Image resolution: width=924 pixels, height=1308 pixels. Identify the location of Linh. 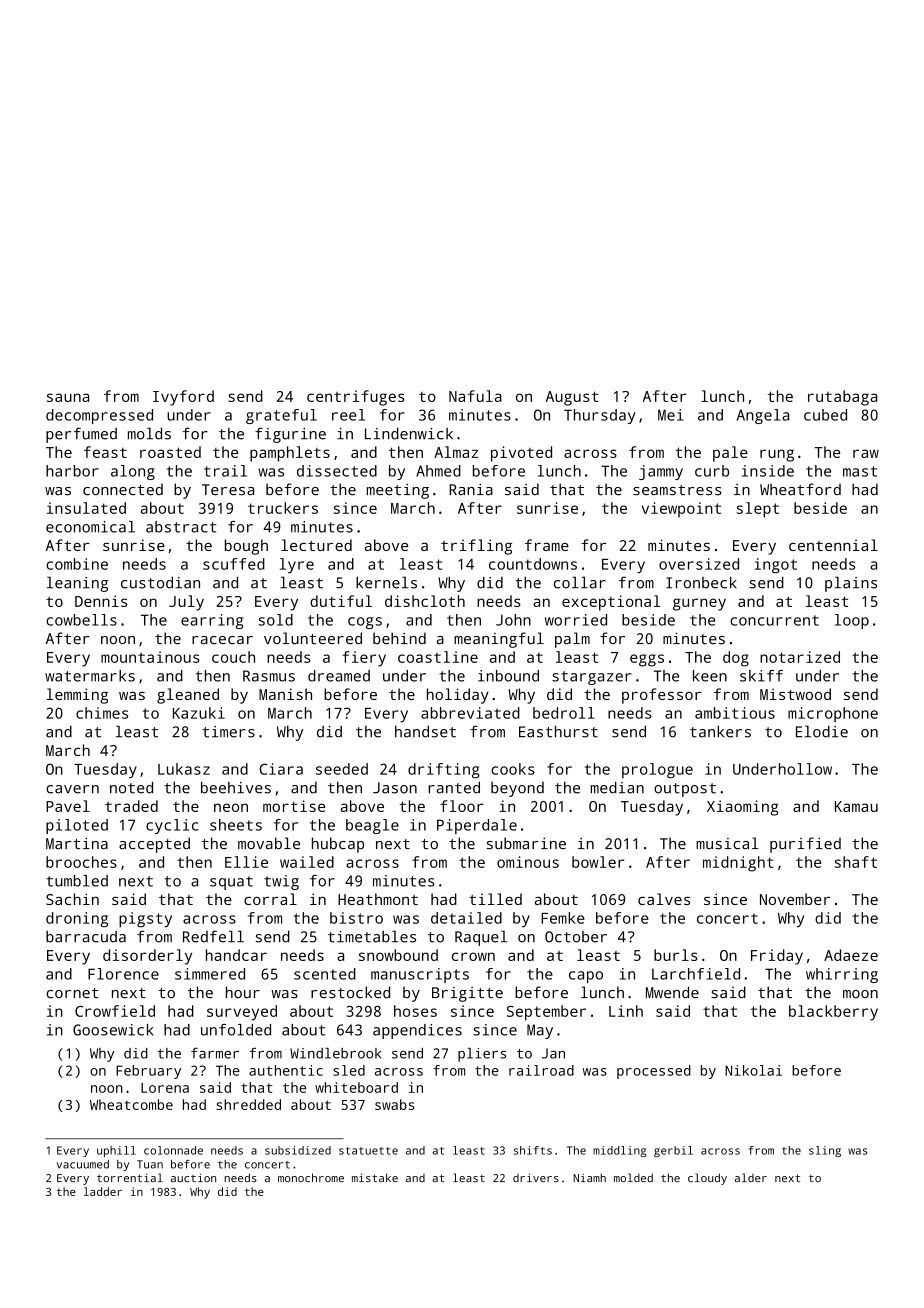
(626, 1011).
